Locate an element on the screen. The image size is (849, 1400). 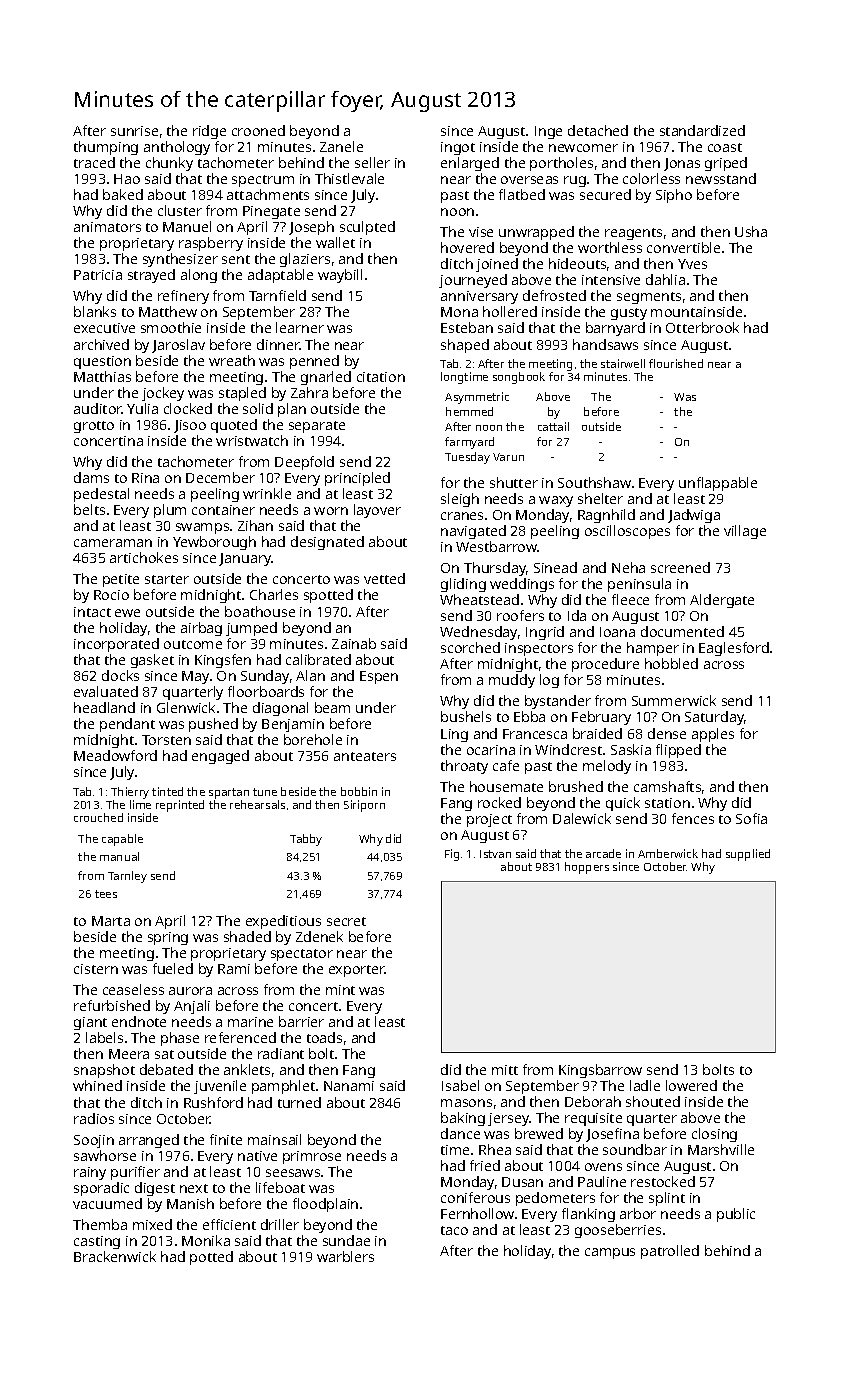
lowered is located at coordinates (691, 1085).
